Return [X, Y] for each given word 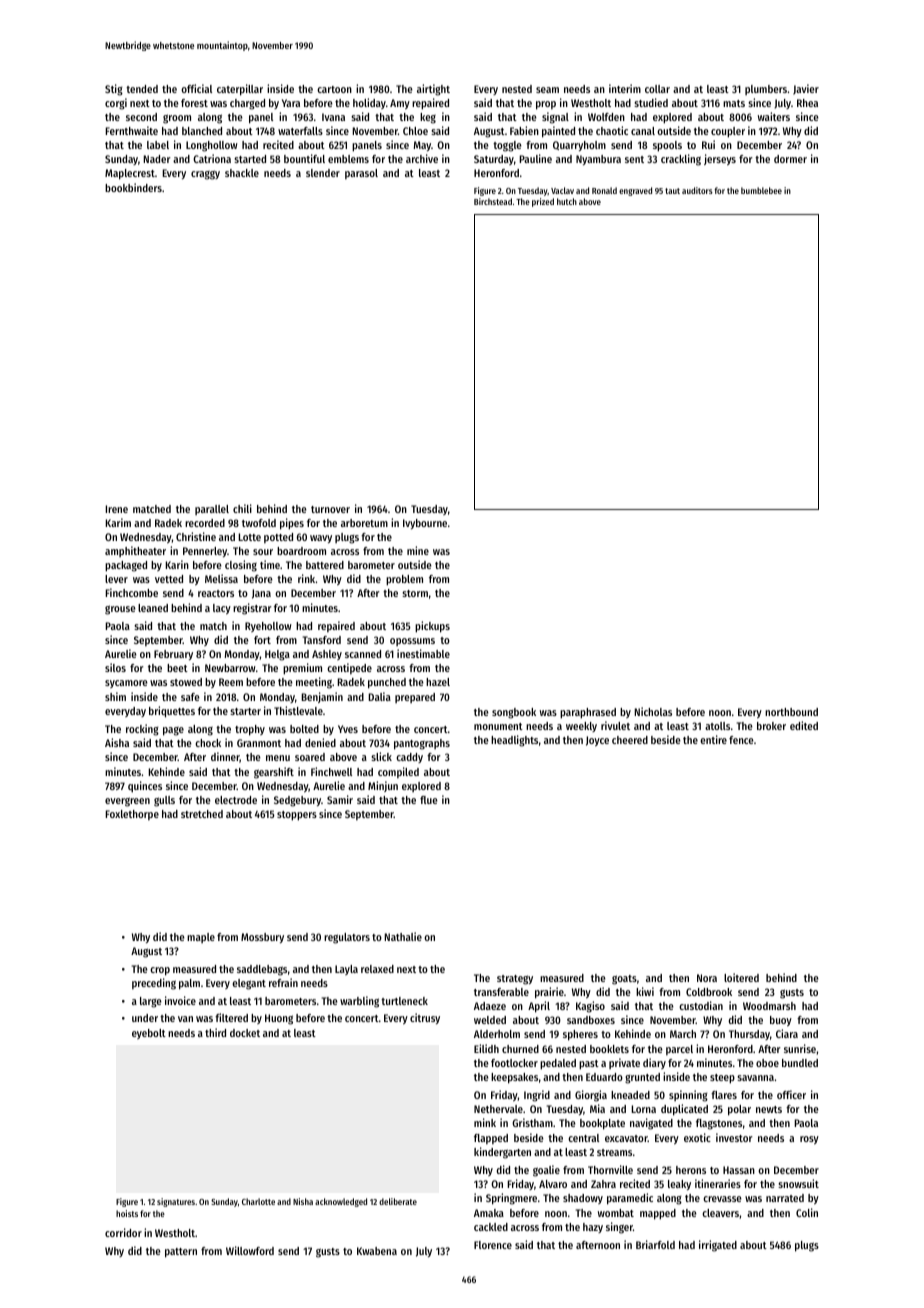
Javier [806, 89]
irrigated [718, 1246]
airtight [433, 90]
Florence [493, 1245]
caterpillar [240, 90]
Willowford [250, 1250]
